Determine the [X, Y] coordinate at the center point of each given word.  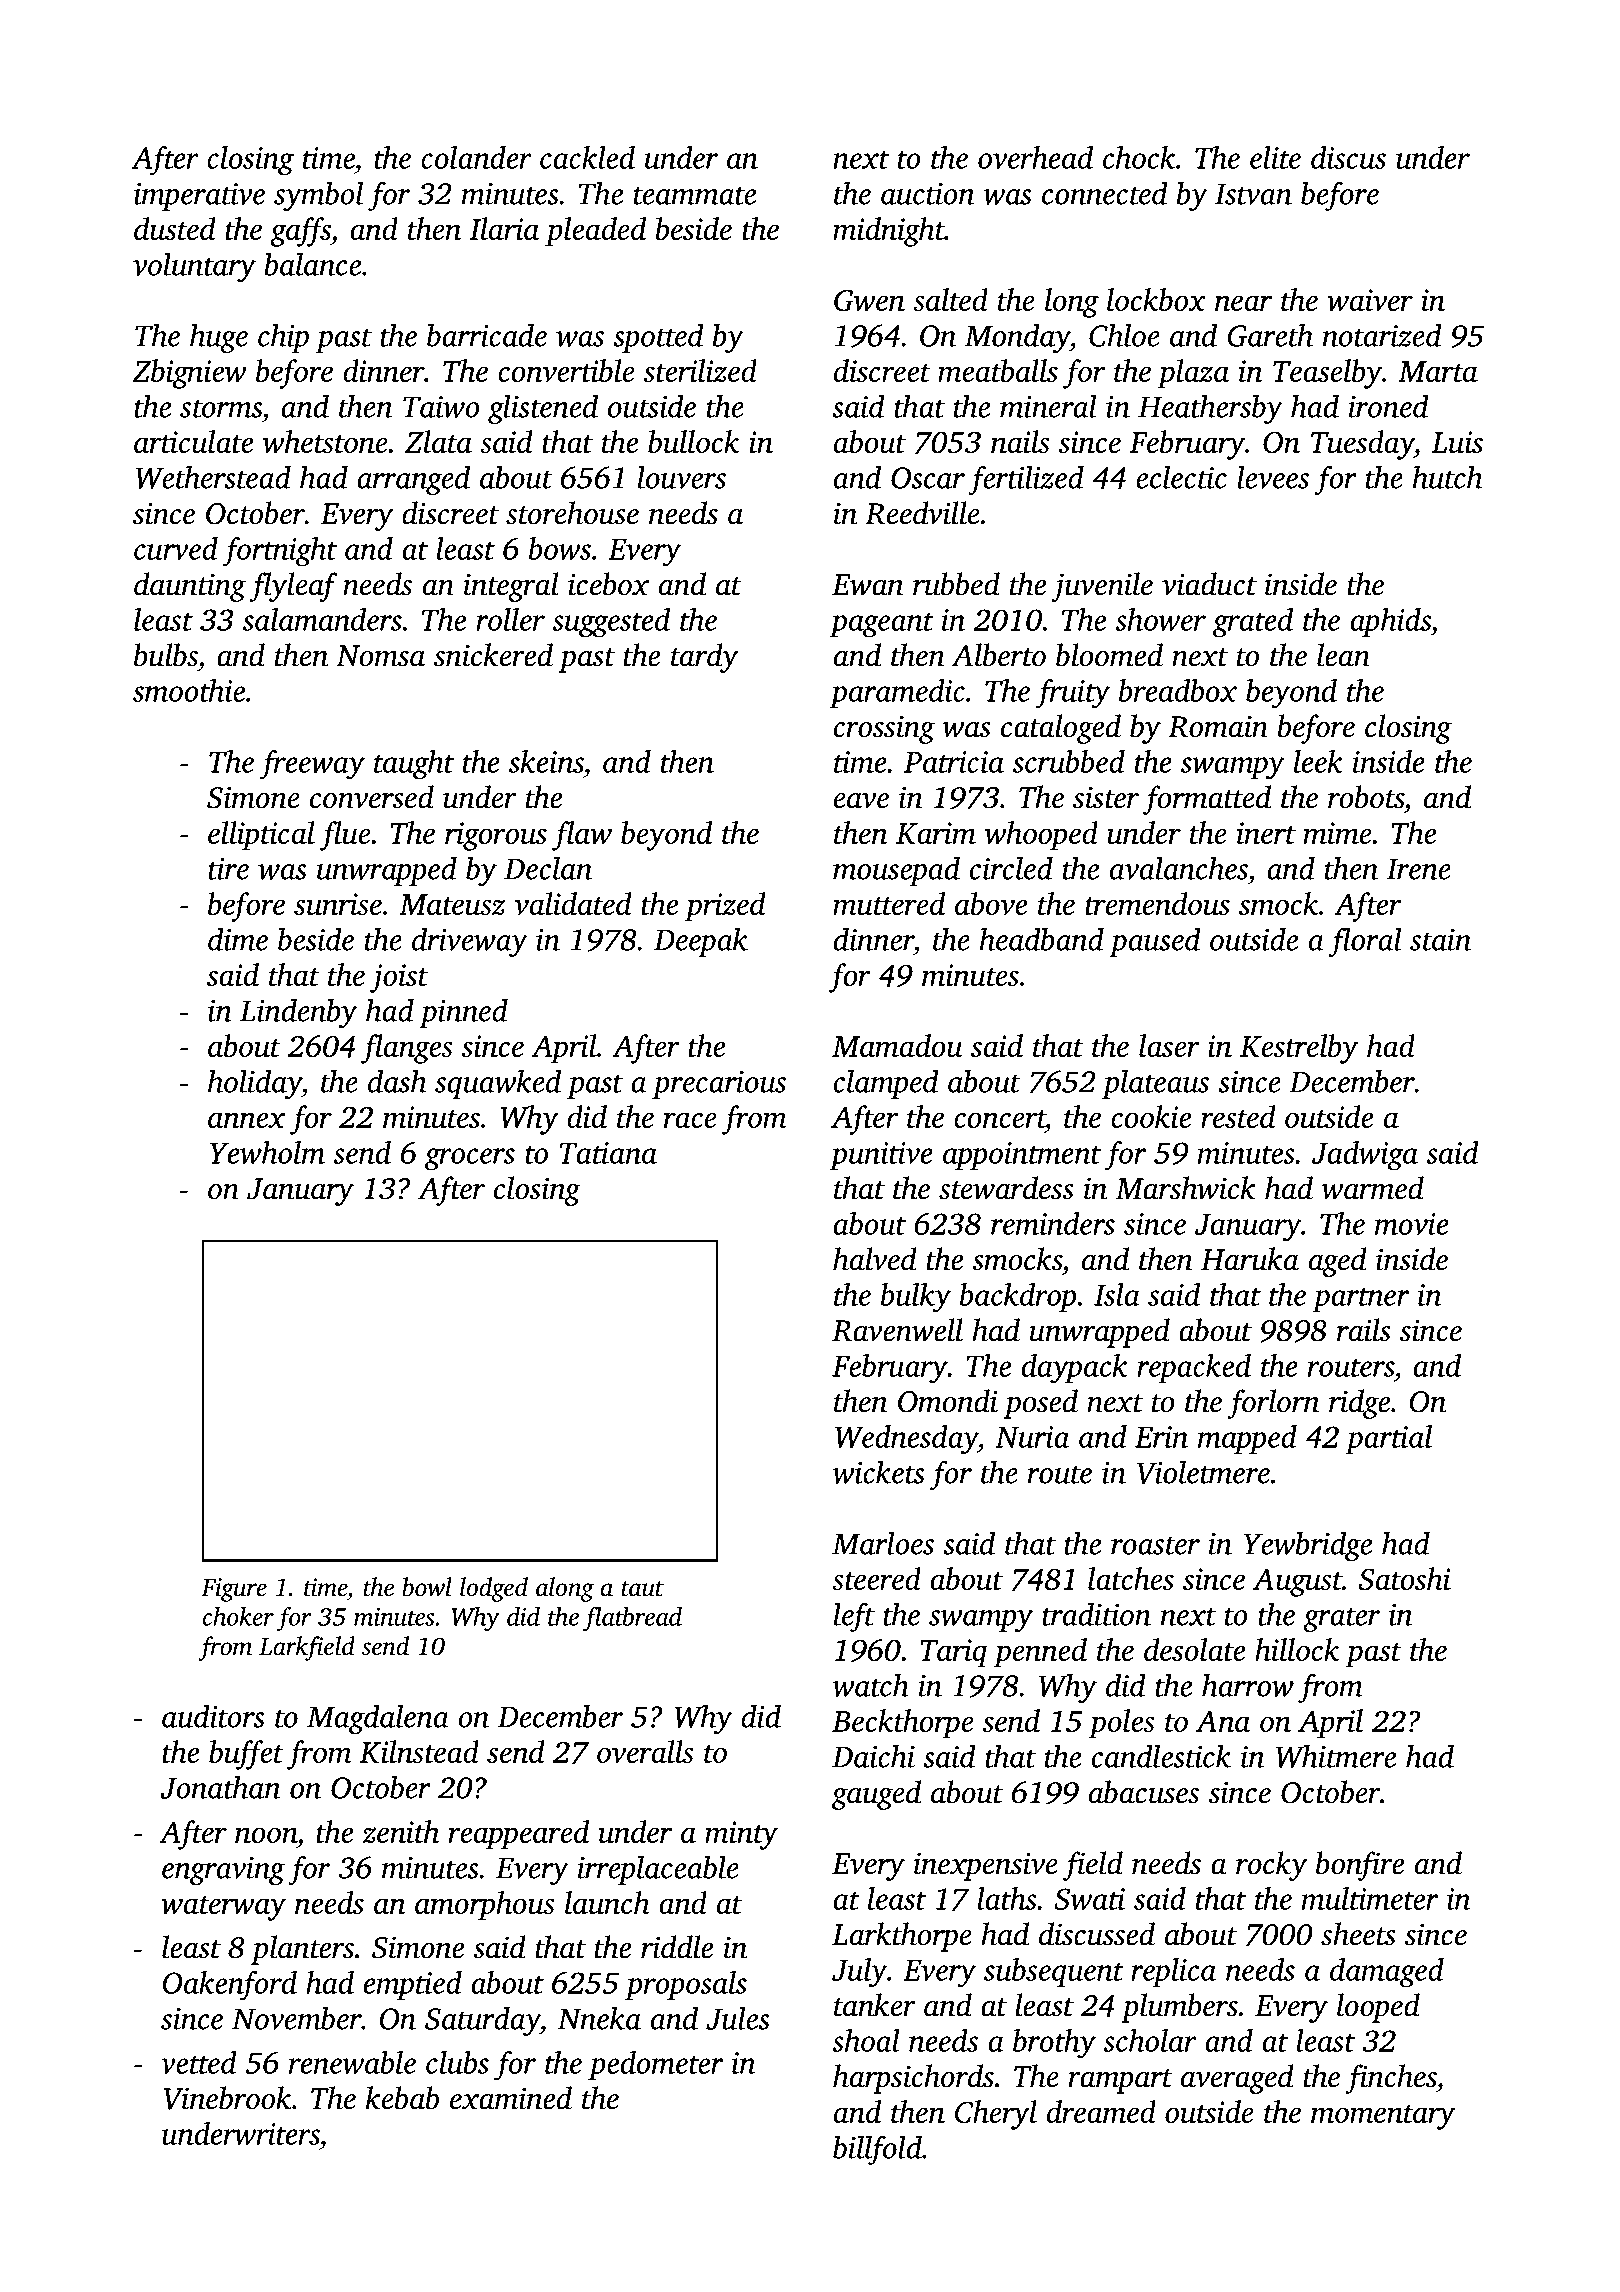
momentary [1383, 2117]
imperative [199, 197]
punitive [881, 1156]
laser [1169, 1045]
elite [1275, 157]
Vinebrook [227, 2098]
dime [238, 939]
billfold [877, 2150]
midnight [889, 232]
